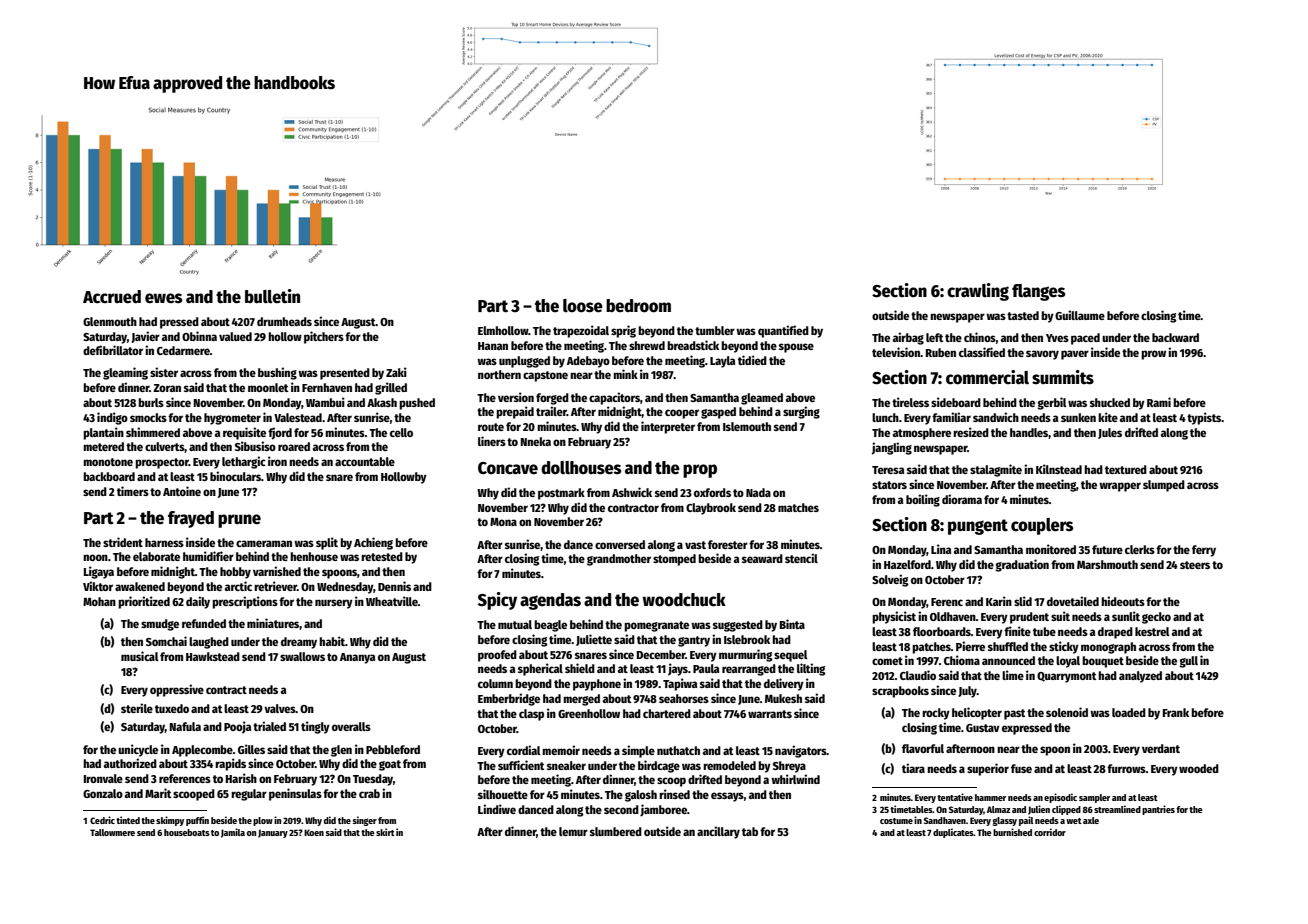 The height and width of the screenshot is (924, 1308). What do you see at coordinates (798, 507) in the screenshot?
I see `matches` at bounding box center [798, 507].
